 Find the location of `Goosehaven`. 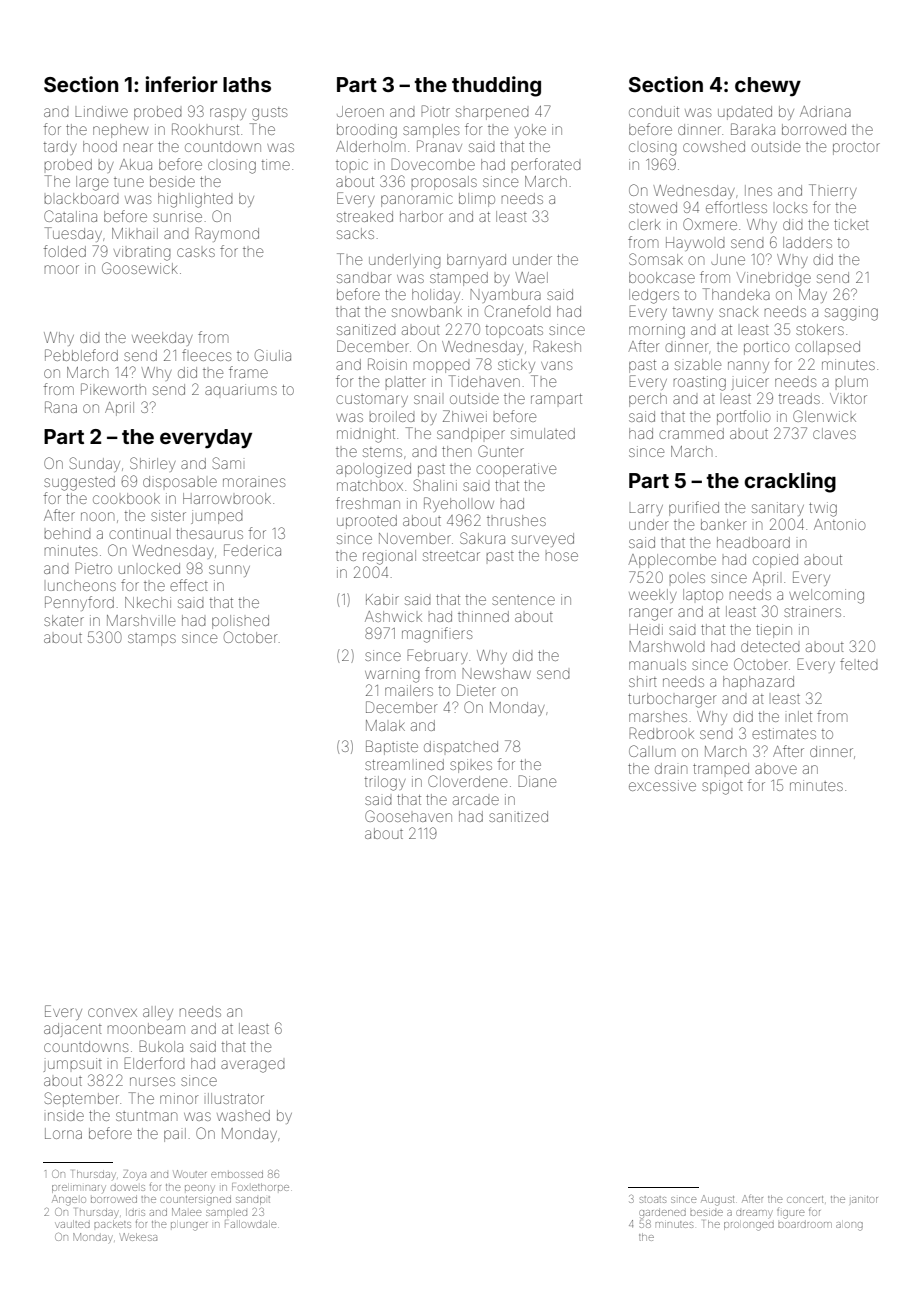

Goosehaven is located at coordinates (408, 816).
